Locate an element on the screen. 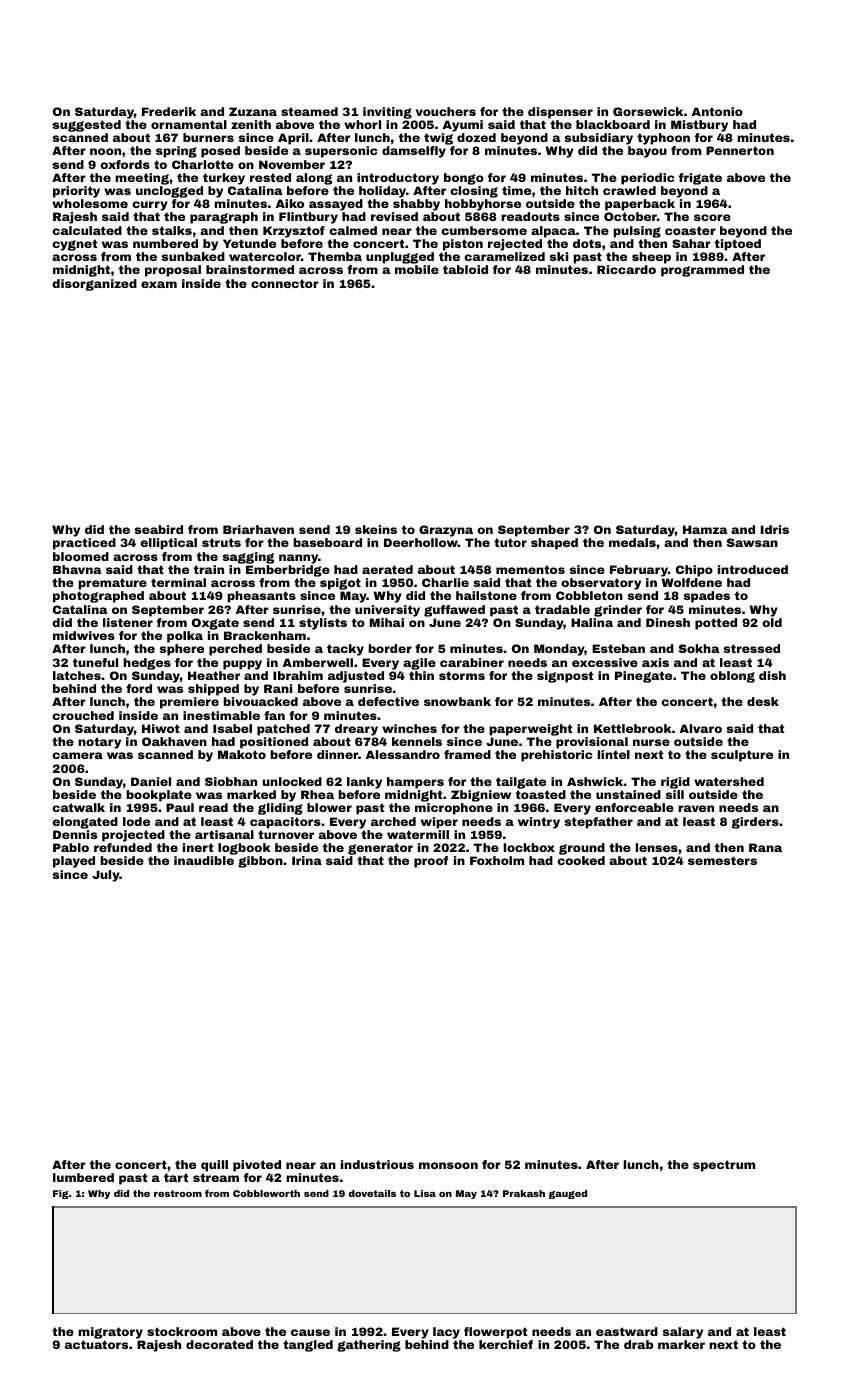 The width and height of the screenshot is (849, 1400). migratory is located at coordinates (110, 1333).
